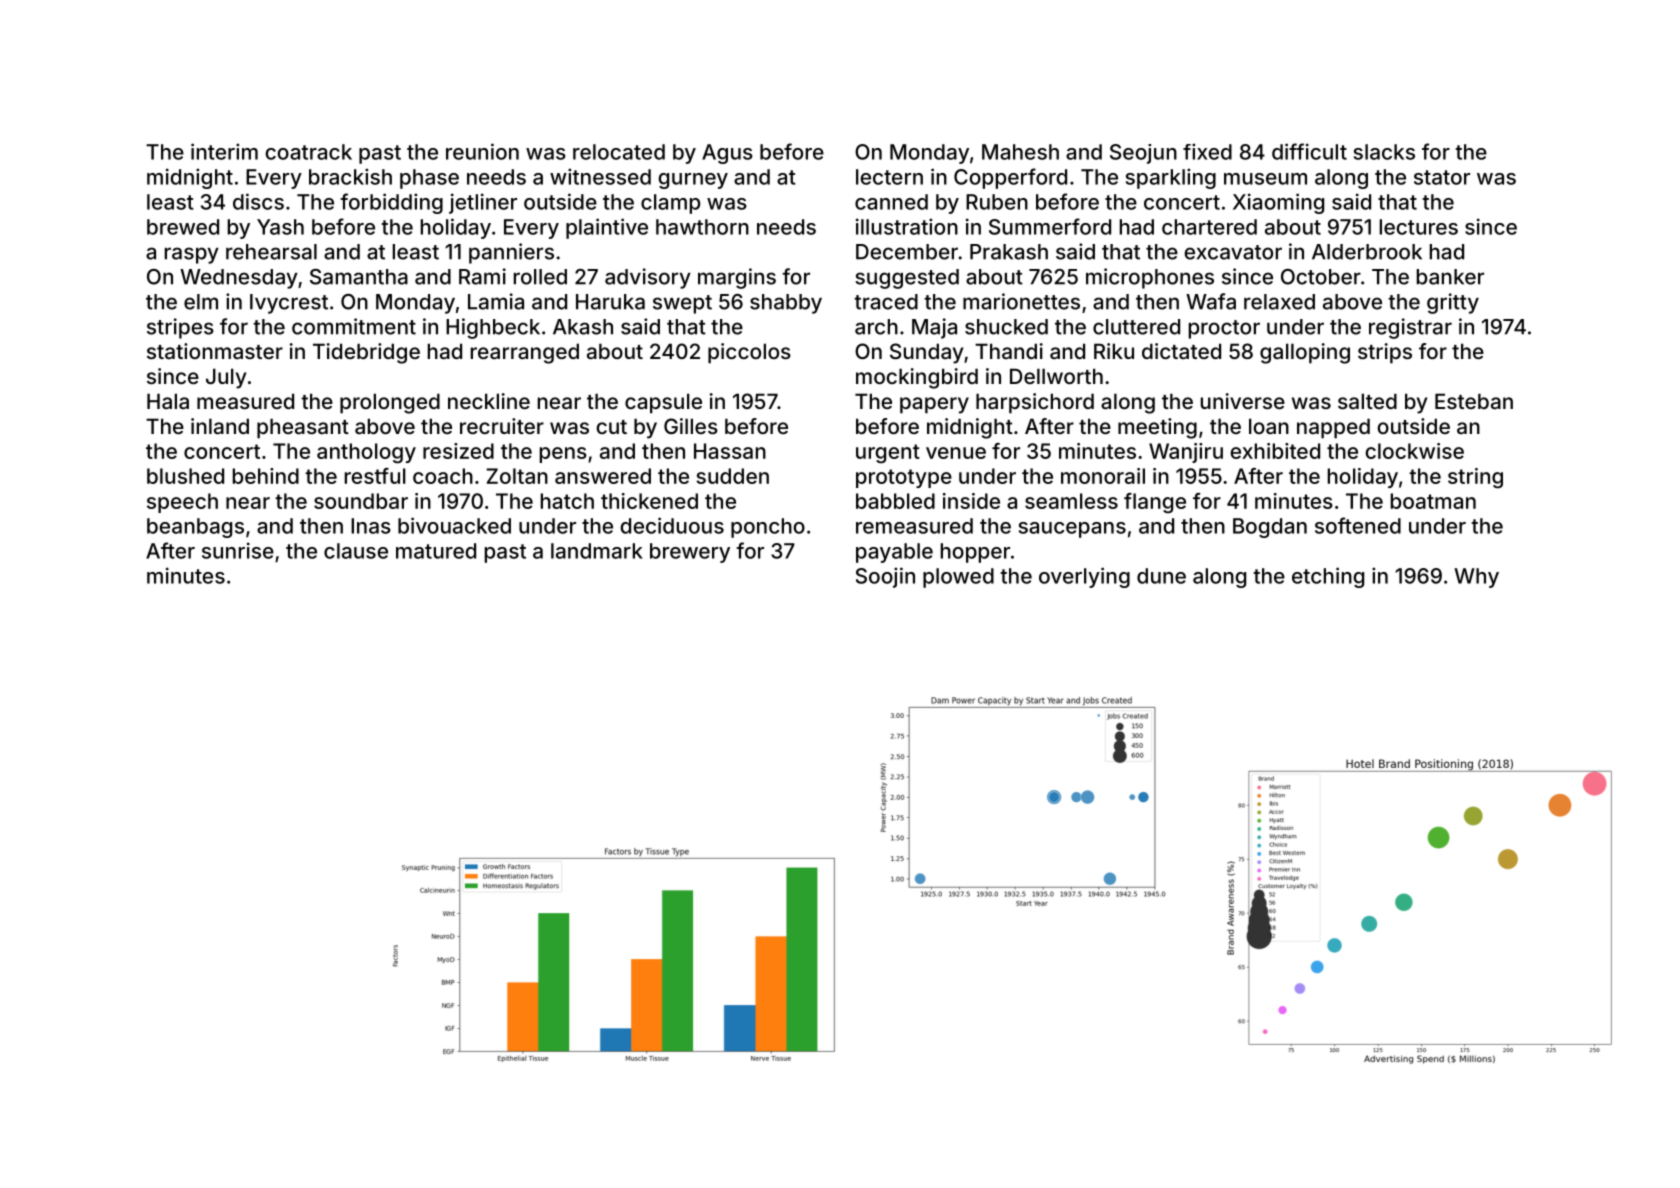  Describe the element at coordinates (493, 328) in the image. I see `Highbeck` at that location.
